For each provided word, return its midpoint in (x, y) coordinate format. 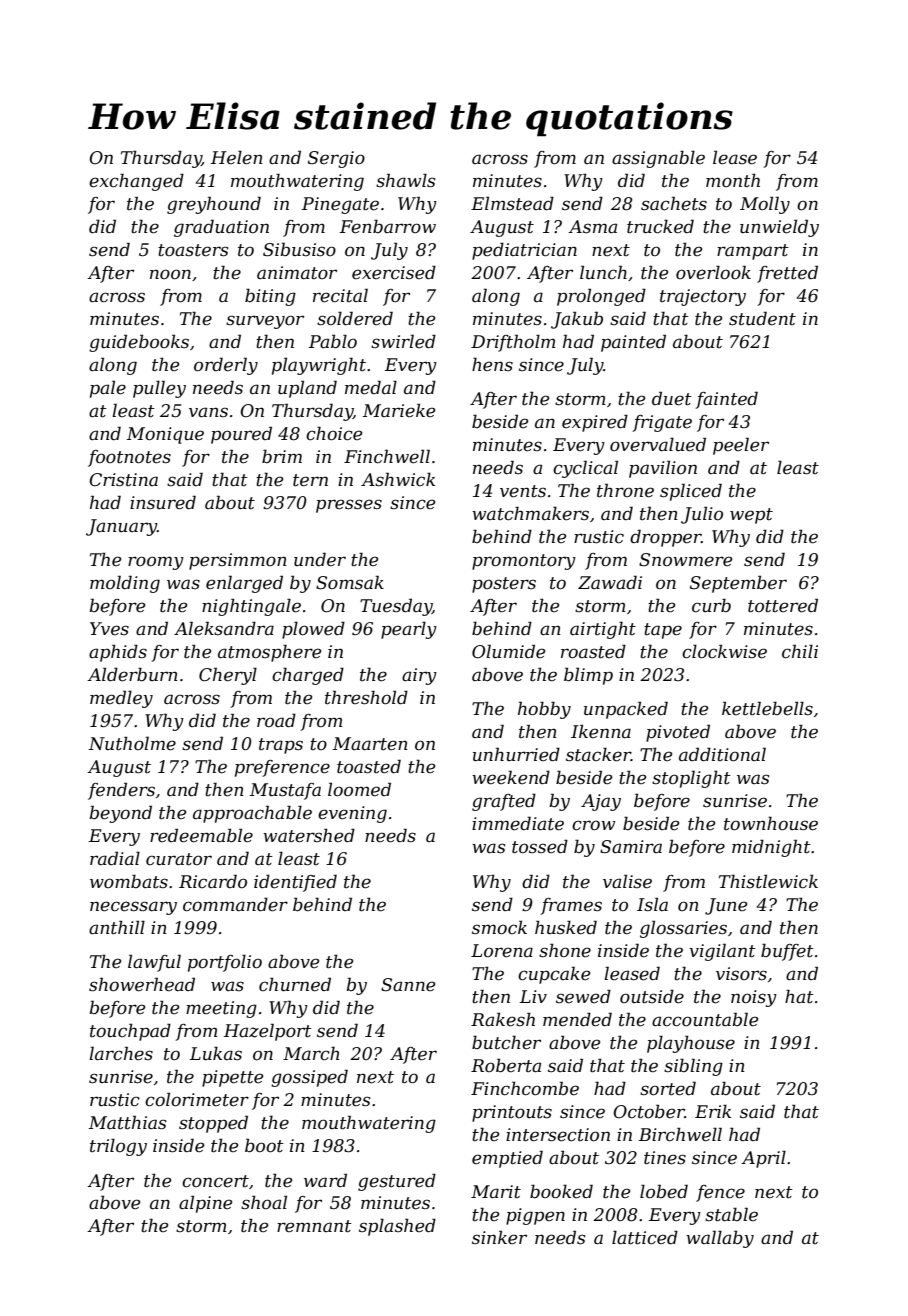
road (276, 720)
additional (722, 754)
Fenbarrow (388, 227)
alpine (205, 1204)
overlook (713, 272)
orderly (226, 366)
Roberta (506, 1065)
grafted (504, 802)
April (763, 1159)
